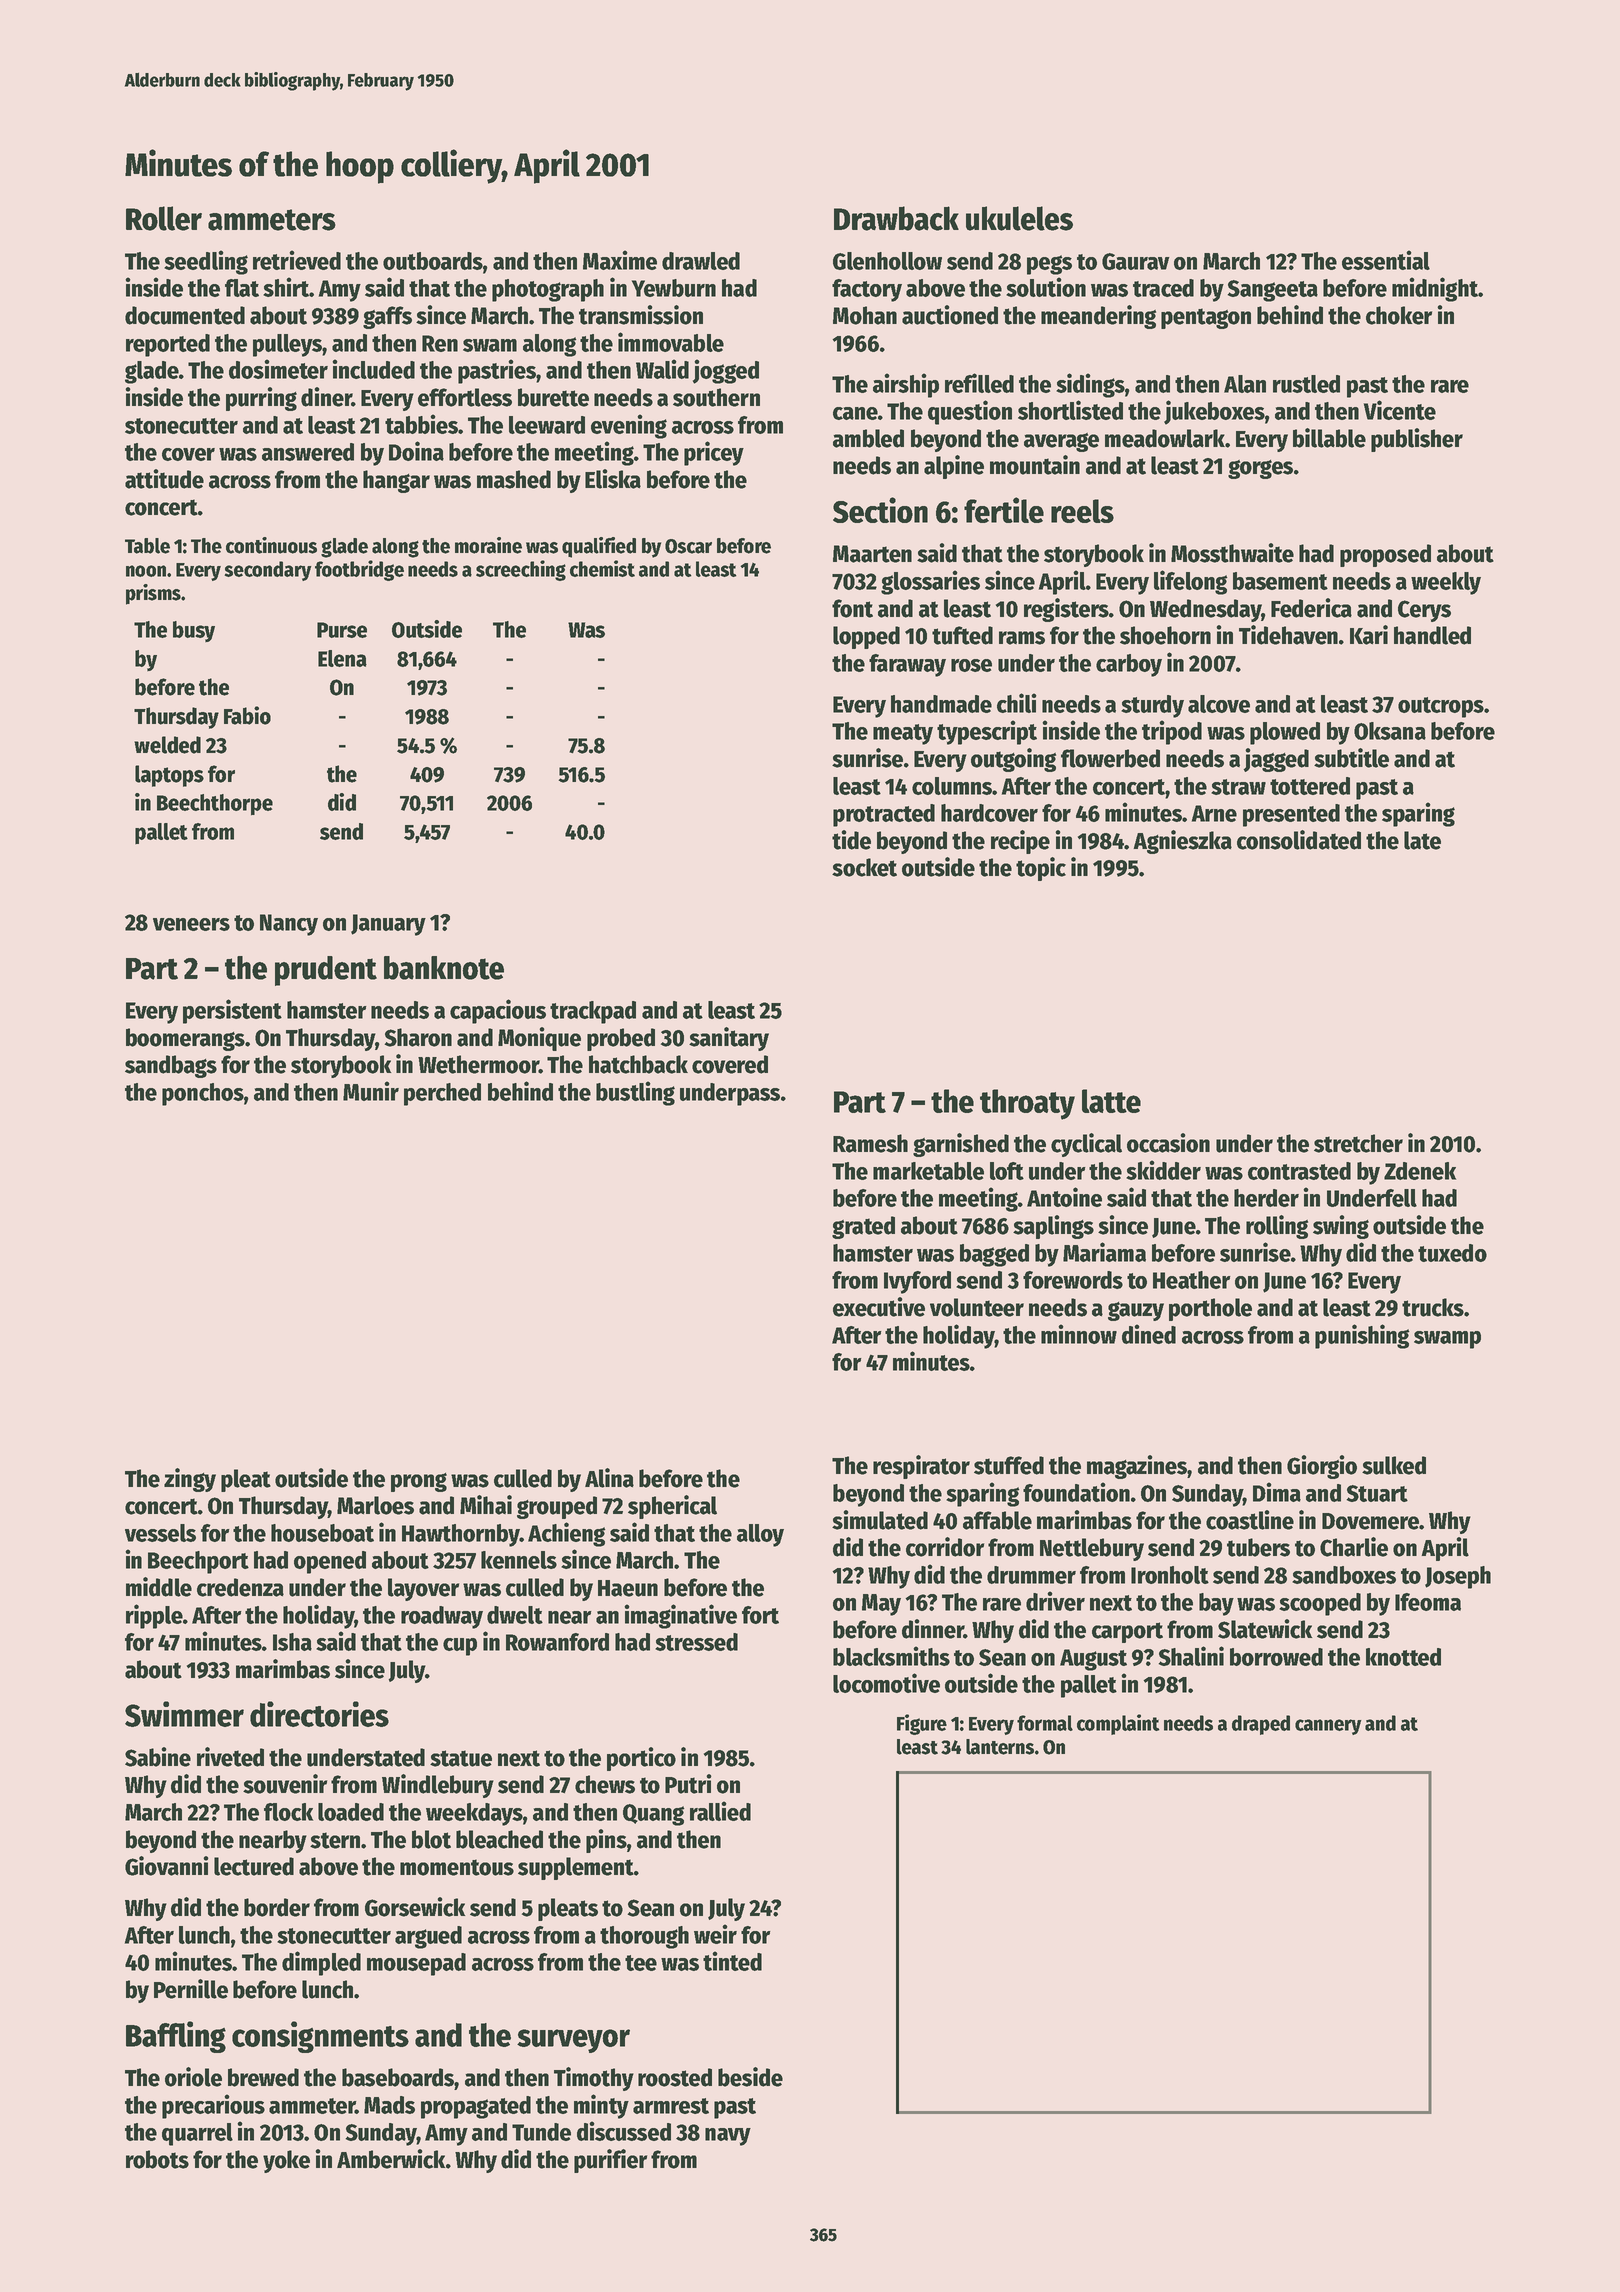 Image resolution: width=1620 pixels, height=2292 pixels. Describe the element at coordinates (903, 734) in the screenshot. I see `meaty` at that location.
